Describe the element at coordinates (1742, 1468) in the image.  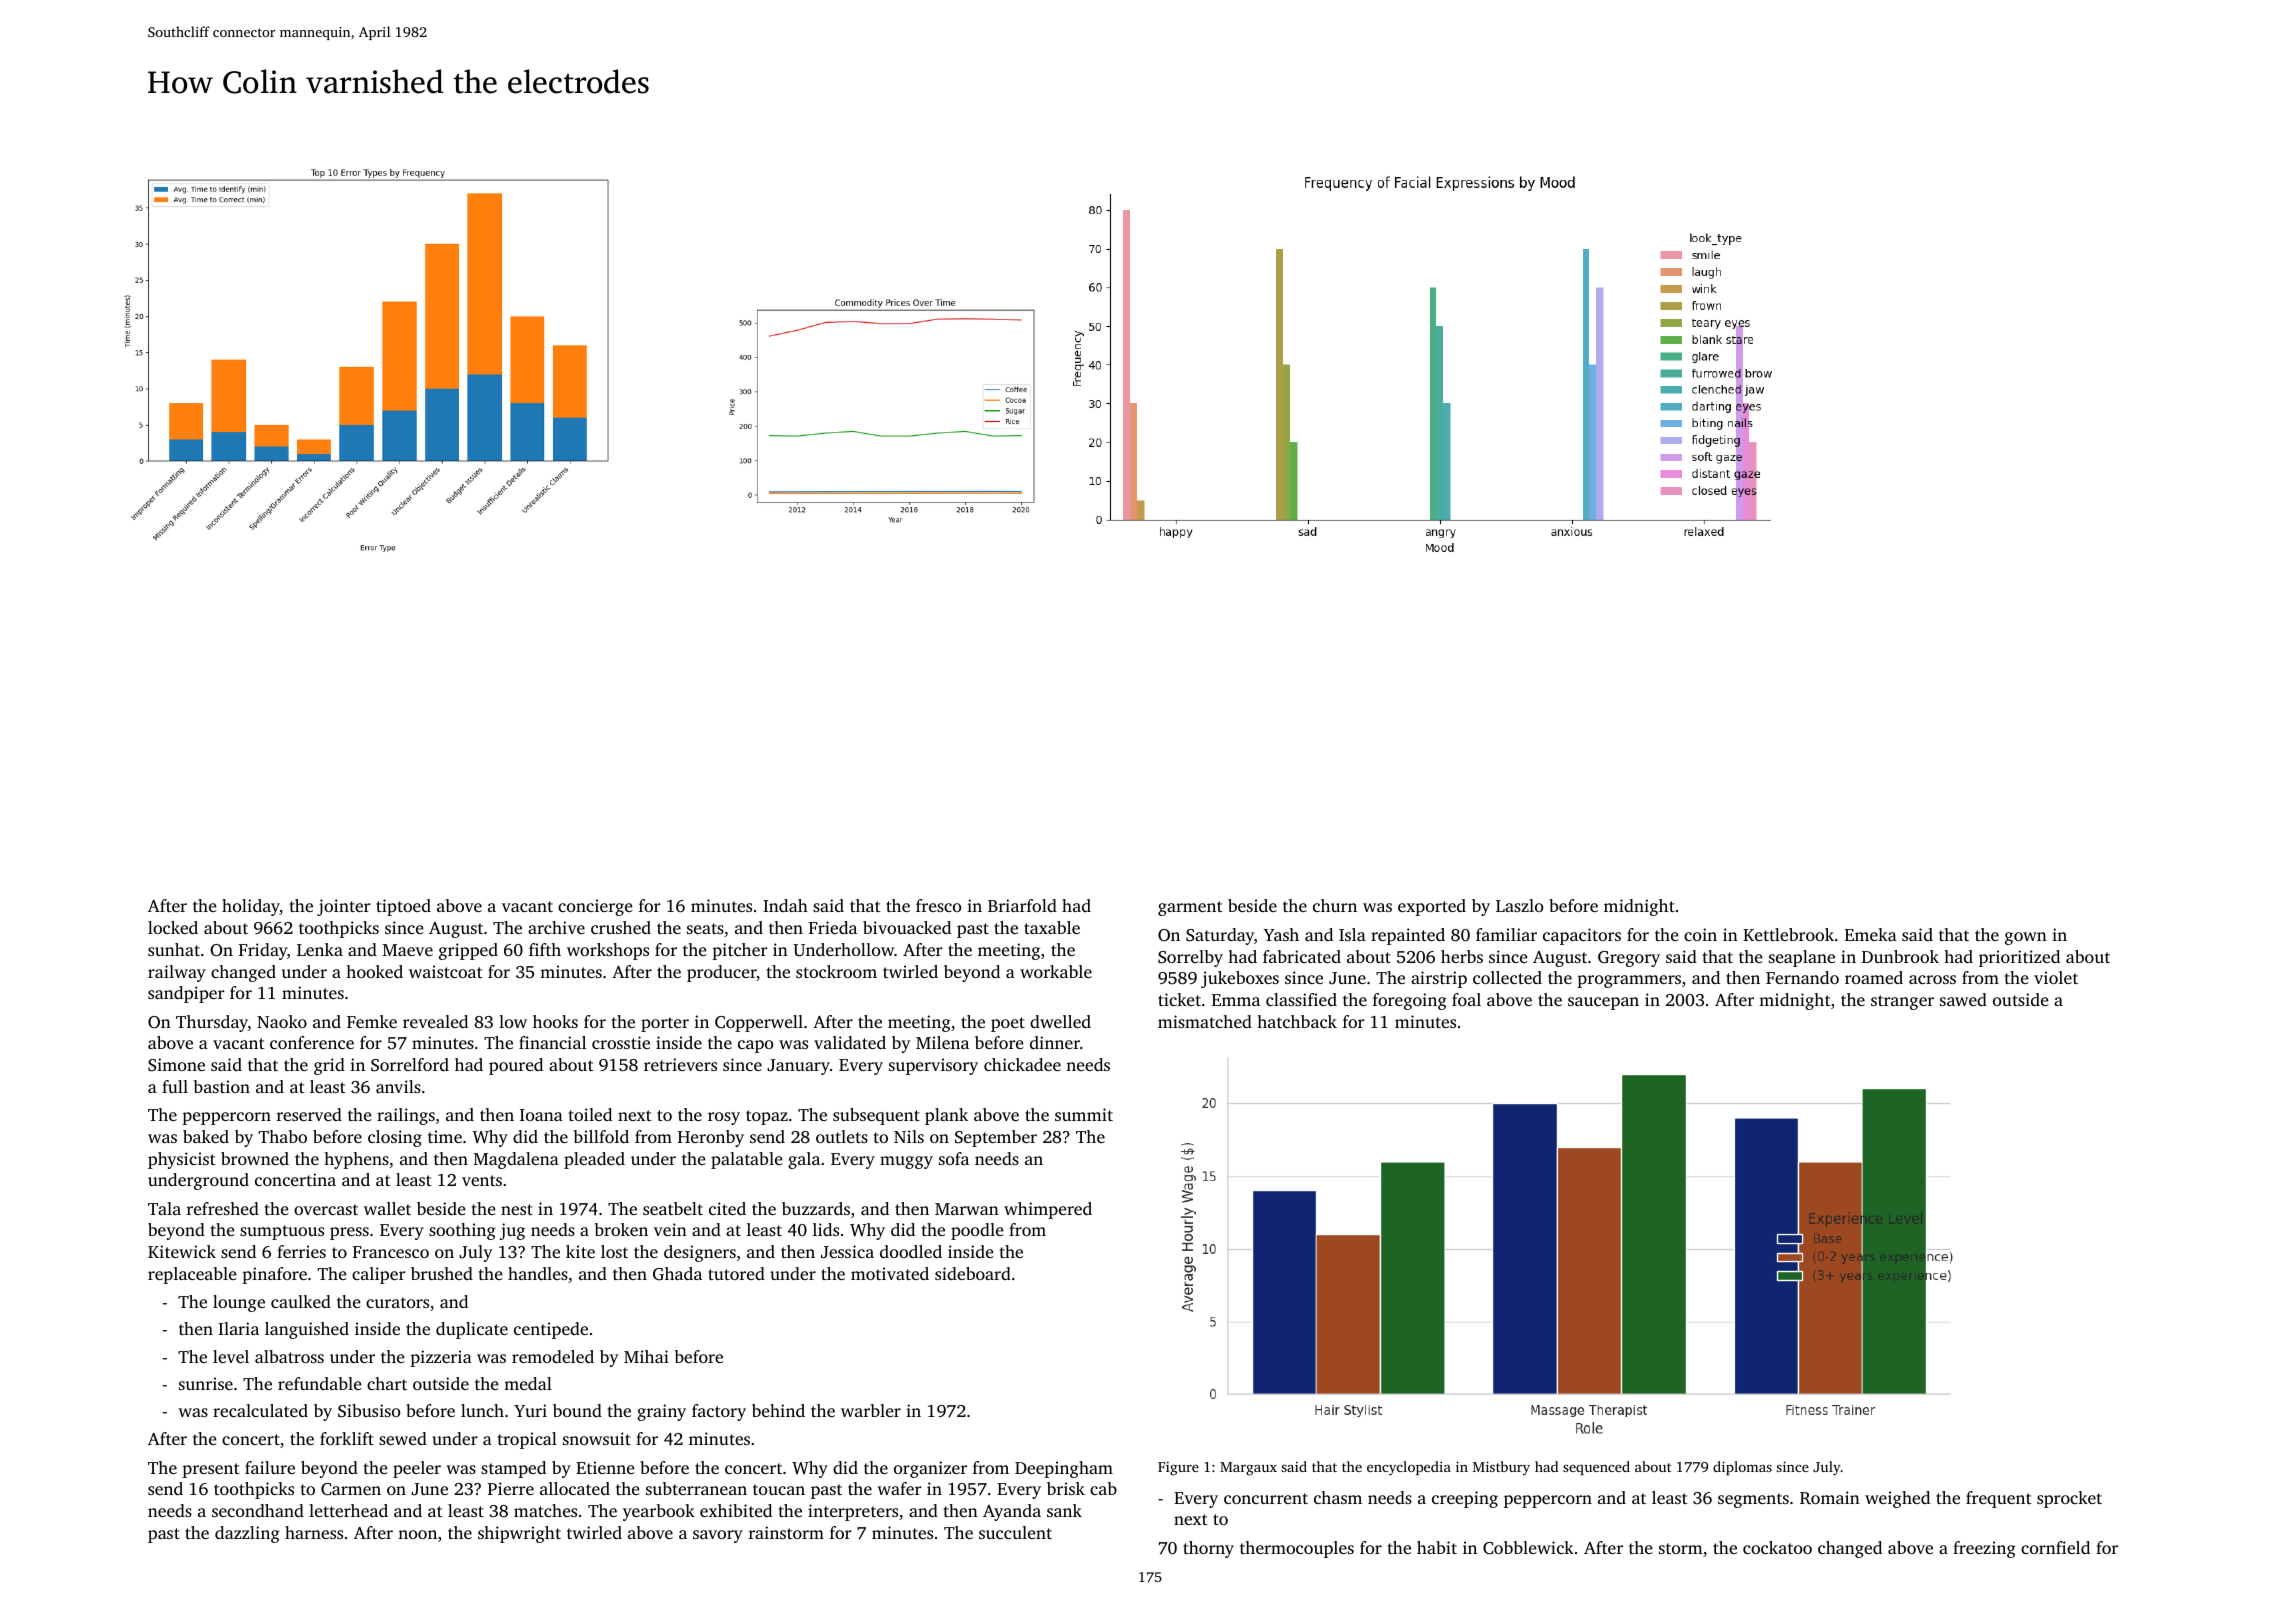
I see `diplomas` at that location.
